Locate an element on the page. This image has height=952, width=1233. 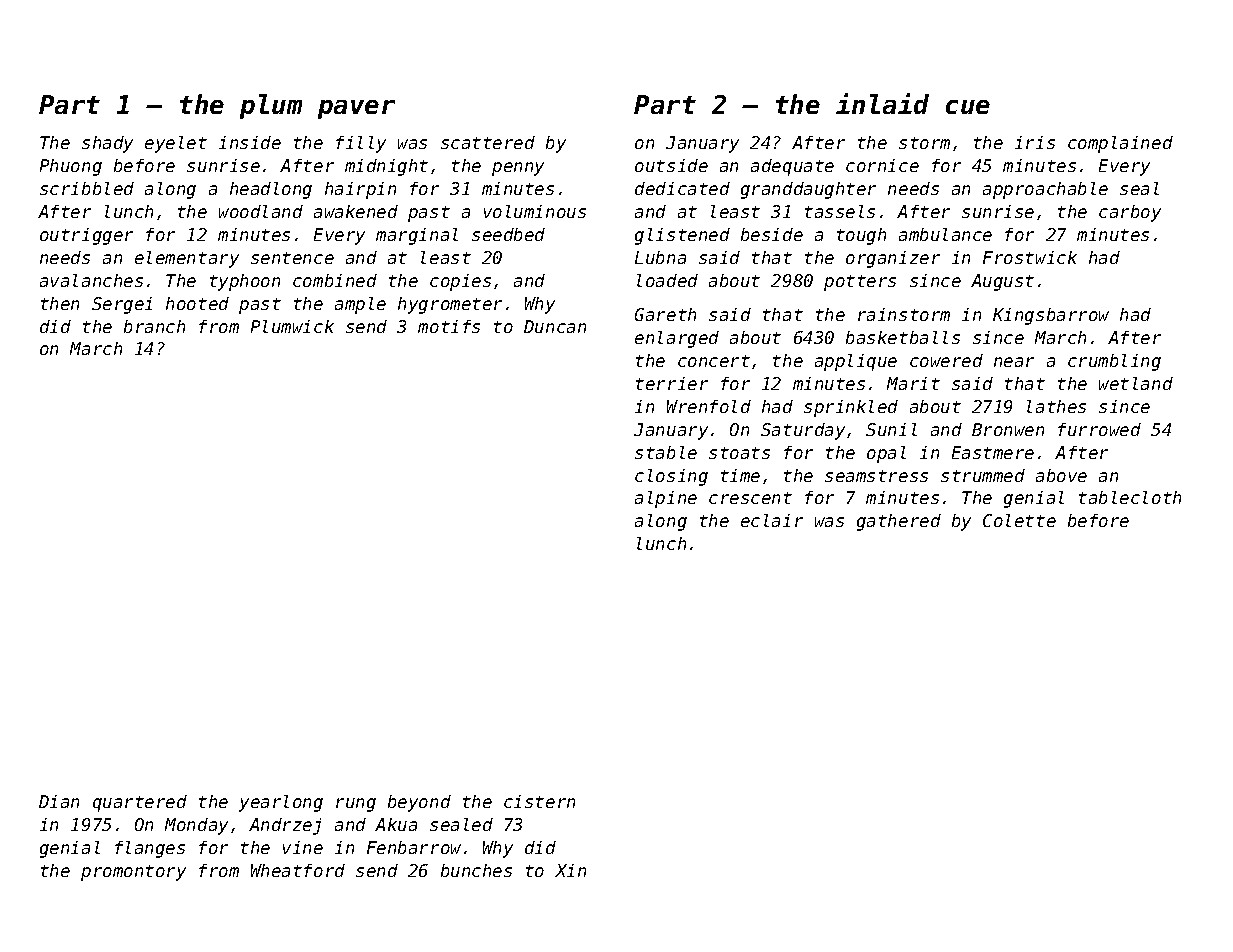
stable is located at coordinates (666, 452).
